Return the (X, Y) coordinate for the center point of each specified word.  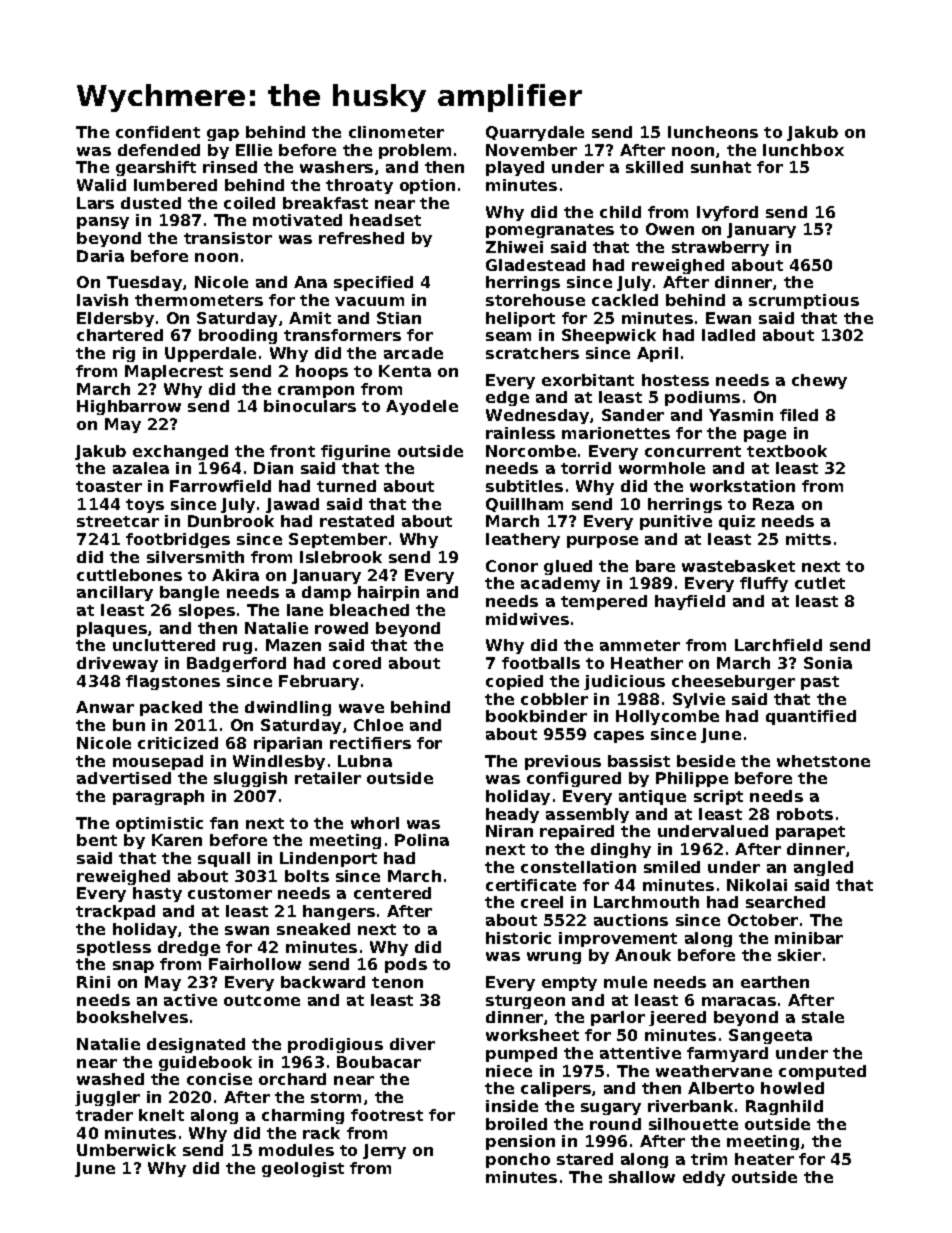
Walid (101, 185)
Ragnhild (784, 1107)
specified (373, 283)
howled (792, 1088)
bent (97, 840)
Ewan (728, 318)
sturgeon (525, 1002)
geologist (303, 1169)
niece (509, 1071)
